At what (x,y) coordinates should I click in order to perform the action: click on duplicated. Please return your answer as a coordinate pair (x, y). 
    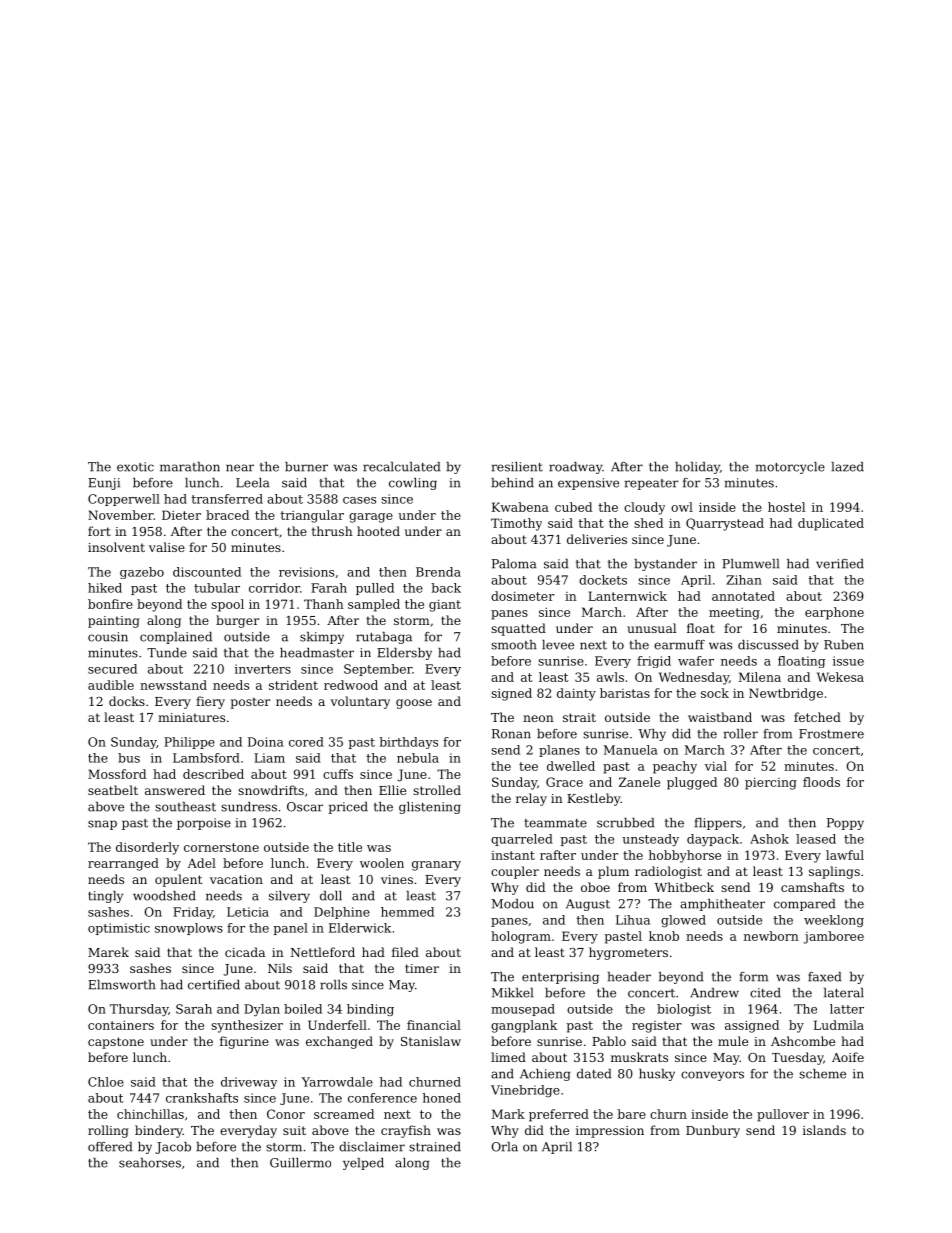
    Looking at the image, I should click on (831, 524).
